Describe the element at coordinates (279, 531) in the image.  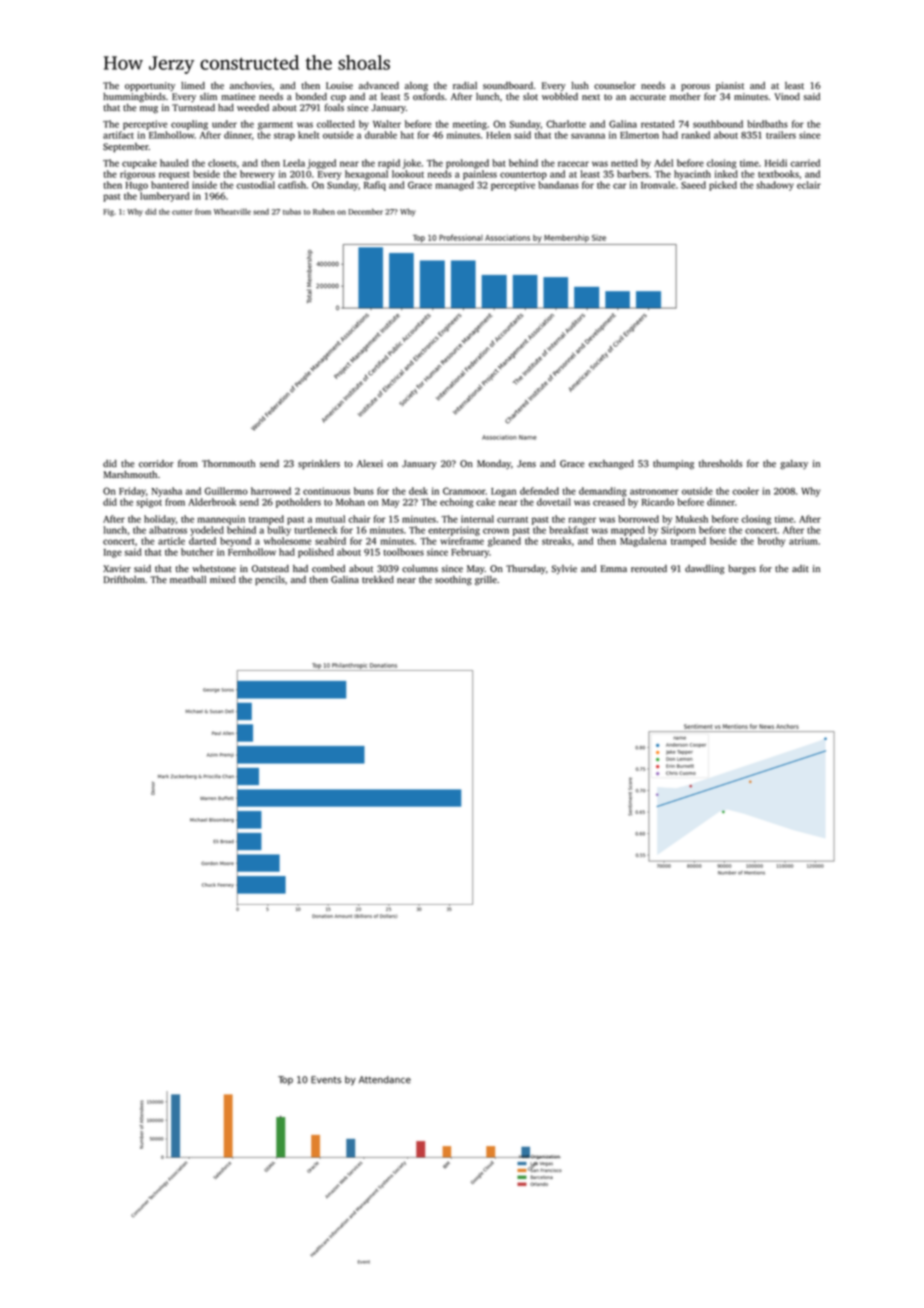
I see `bulky` at that location.
